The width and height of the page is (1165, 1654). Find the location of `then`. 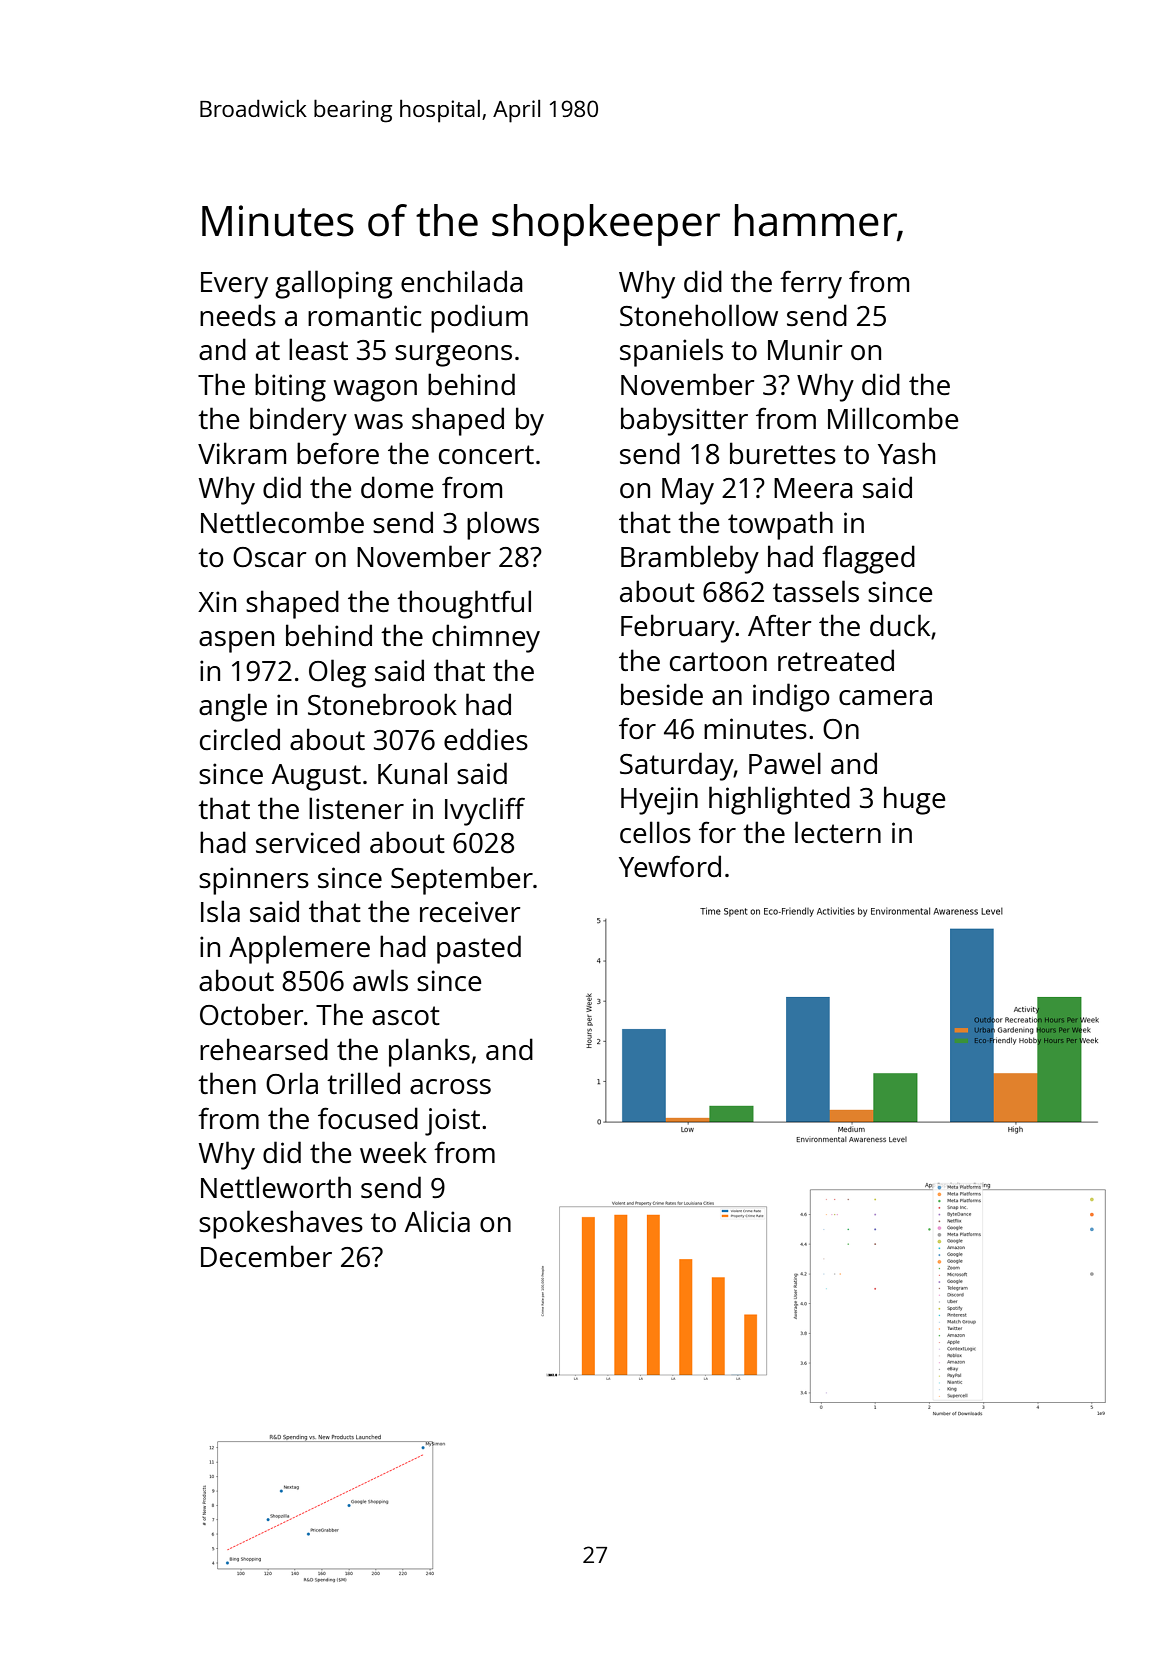

then is located at coordinates (227, 1083).
